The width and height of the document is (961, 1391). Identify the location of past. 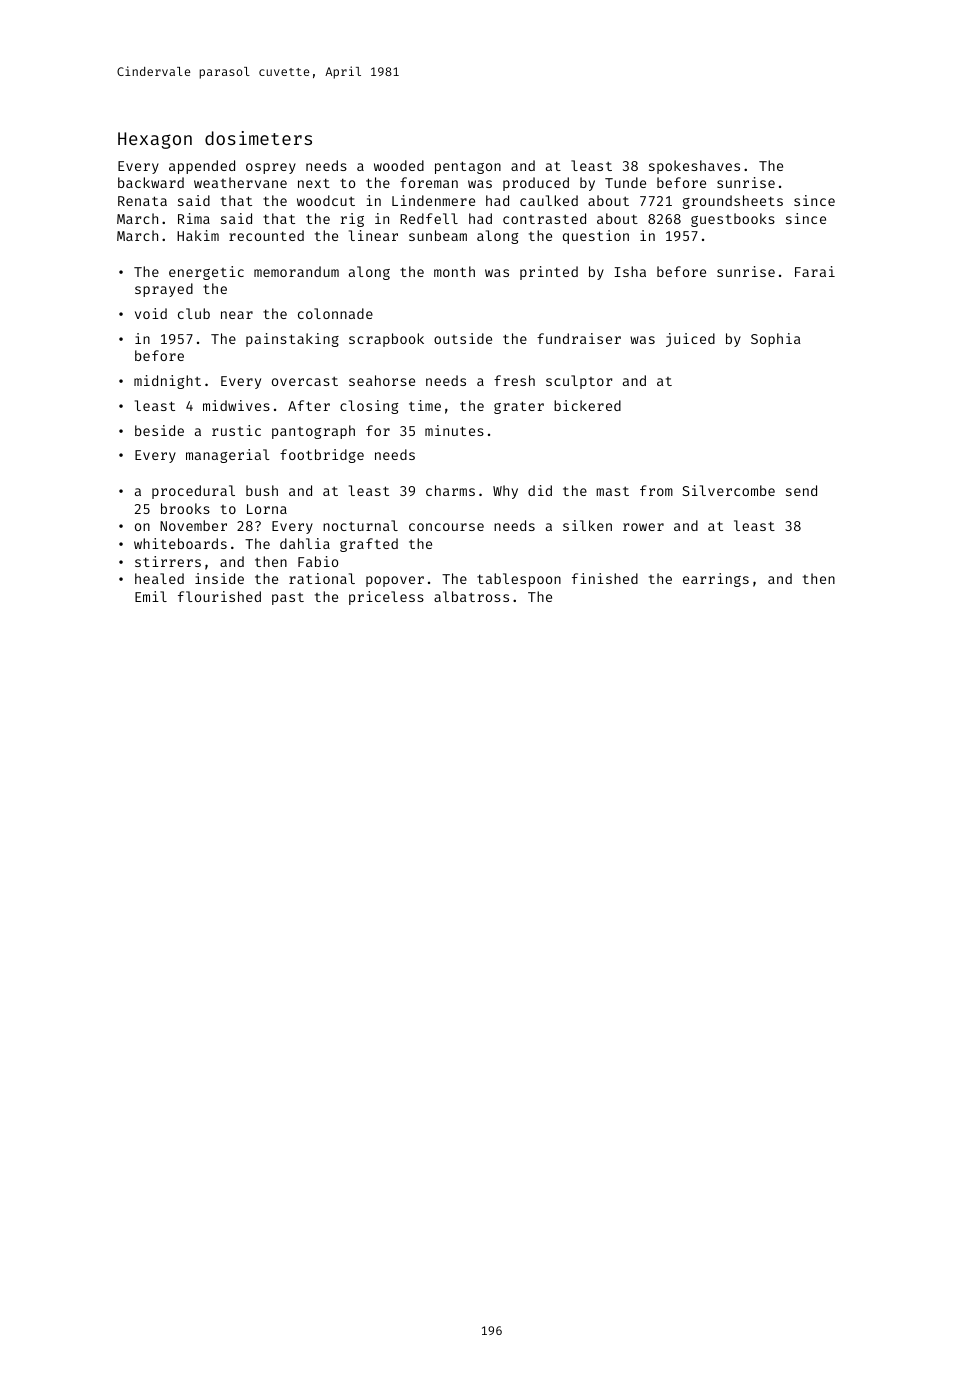
(288, 599).
